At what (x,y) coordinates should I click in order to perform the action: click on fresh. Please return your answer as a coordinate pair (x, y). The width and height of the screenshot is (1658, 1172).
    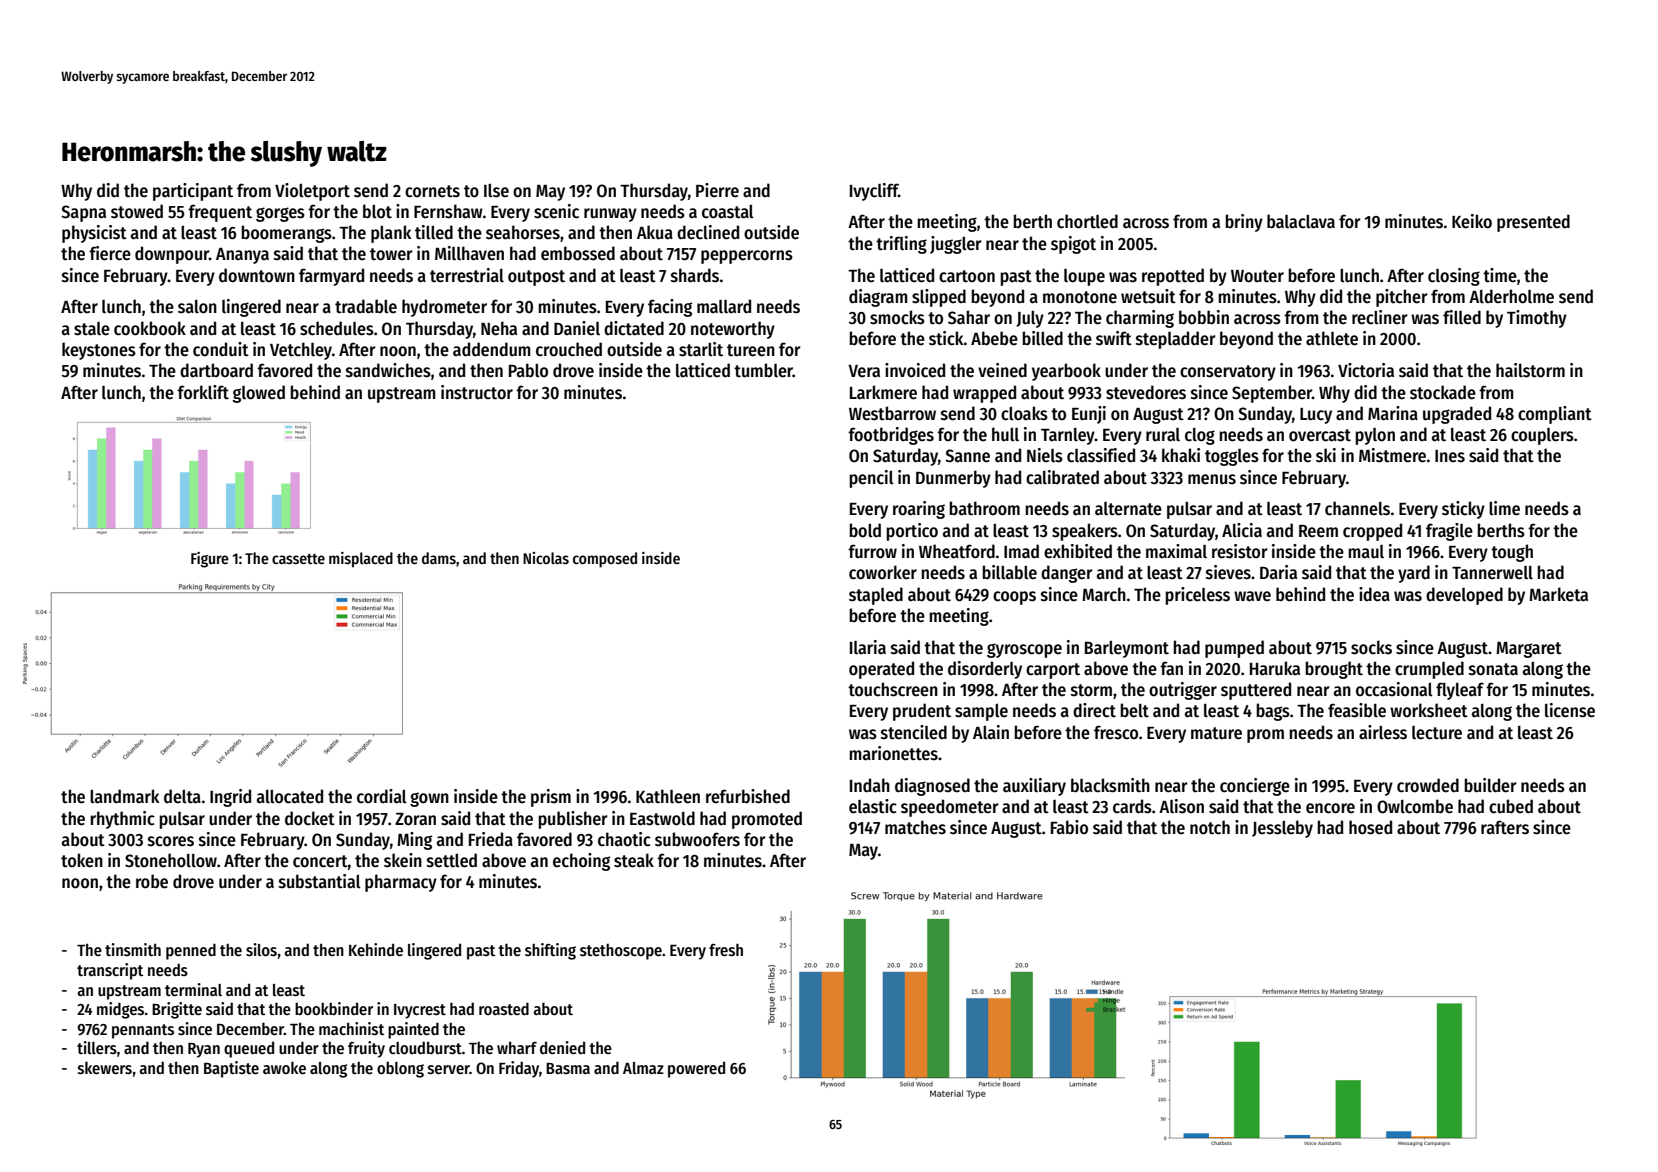
    Looking at the image, I should click on (726, 949).
